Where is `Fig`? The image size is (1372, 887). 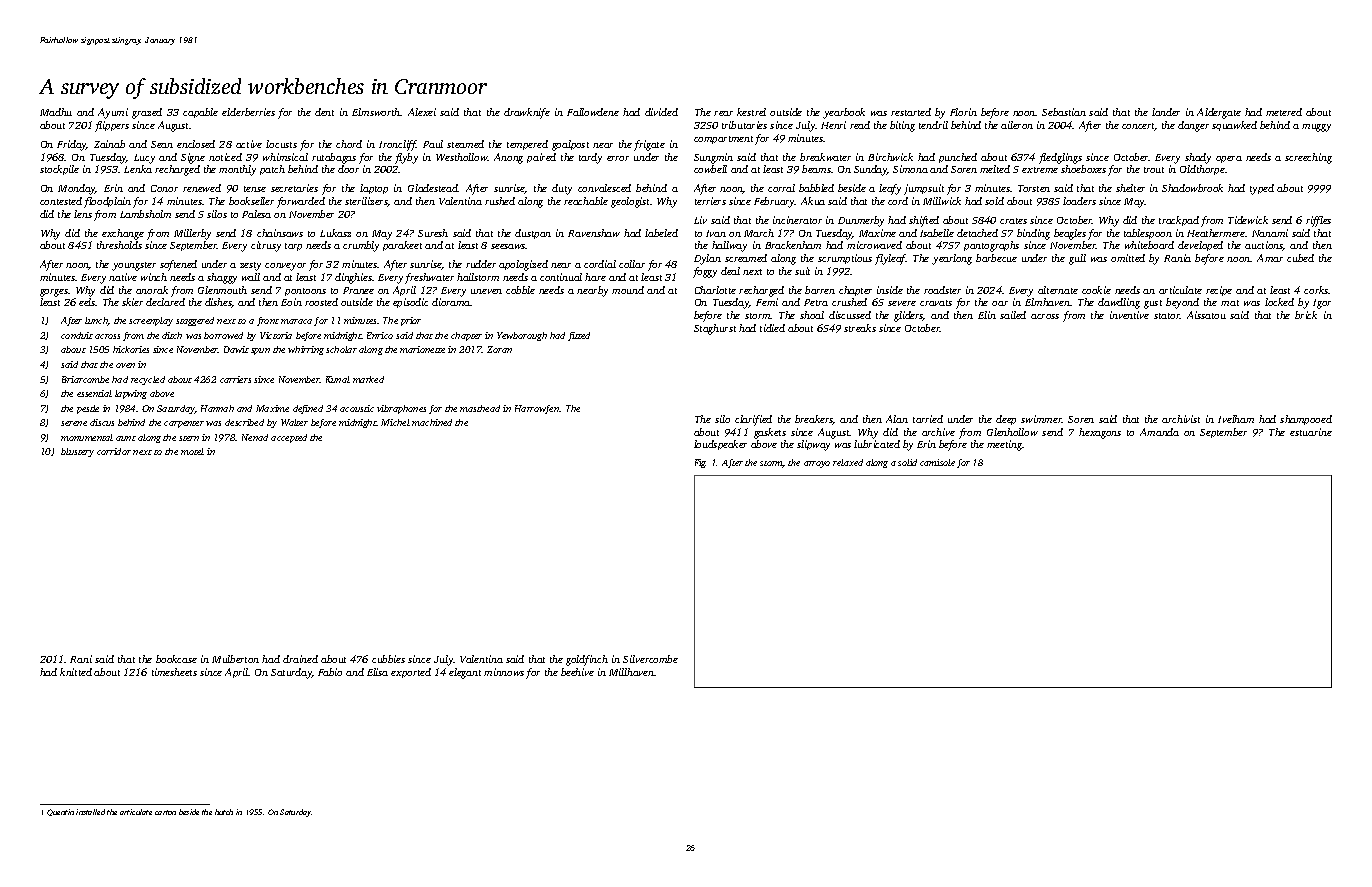 Fig is located at coordinates (700, 463).
